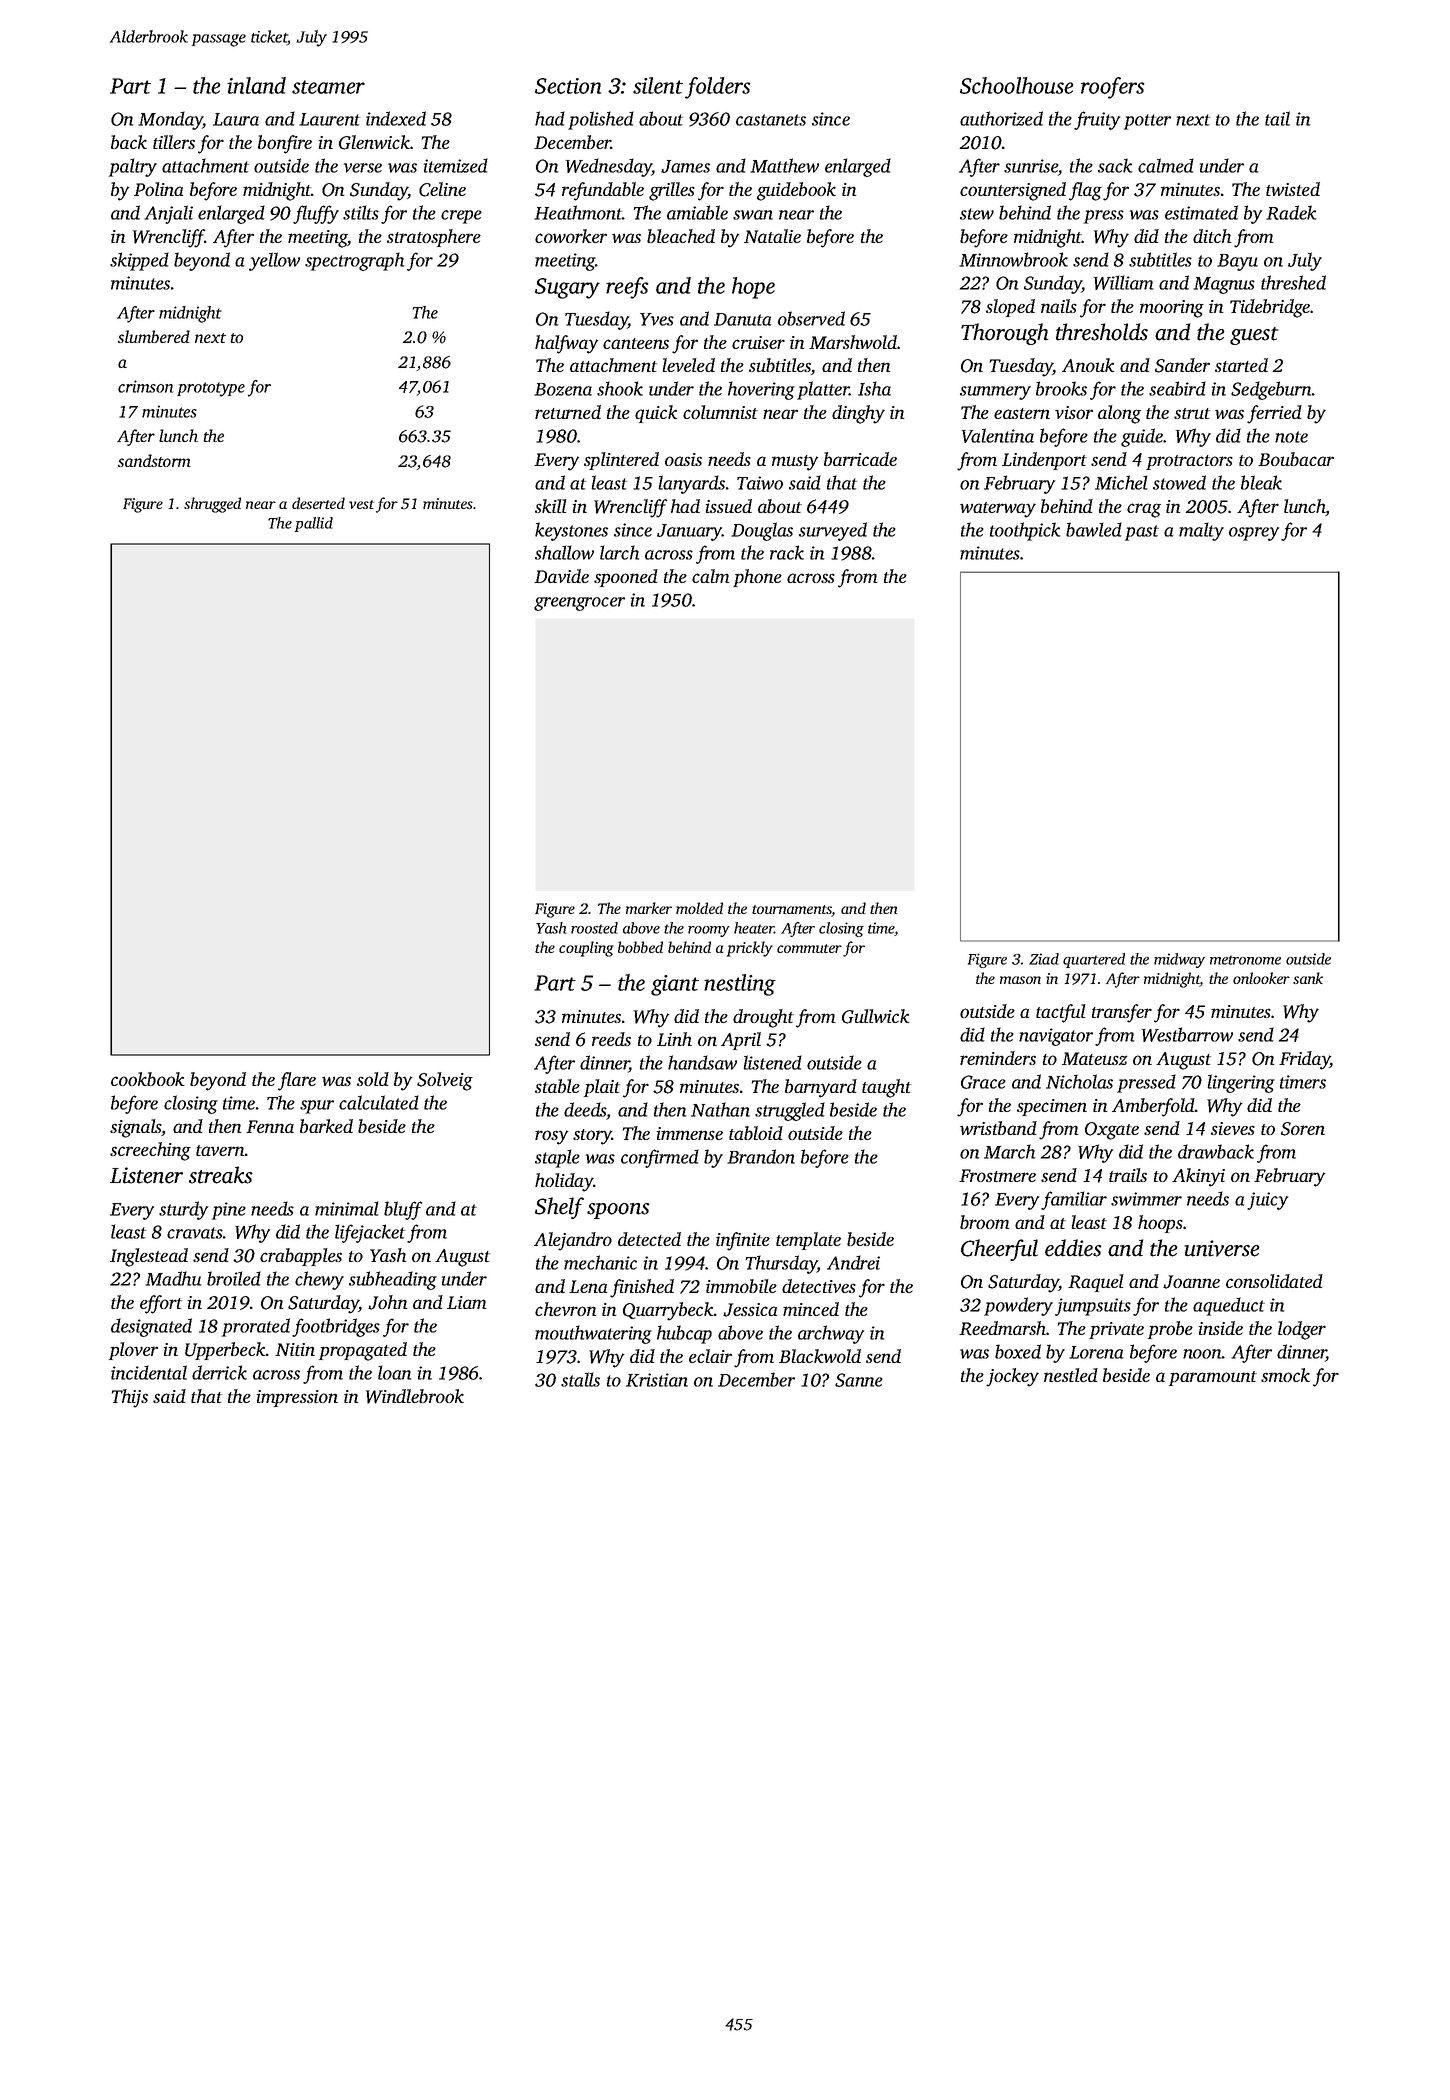  I want to click on shrugged, so click(212, 505).
